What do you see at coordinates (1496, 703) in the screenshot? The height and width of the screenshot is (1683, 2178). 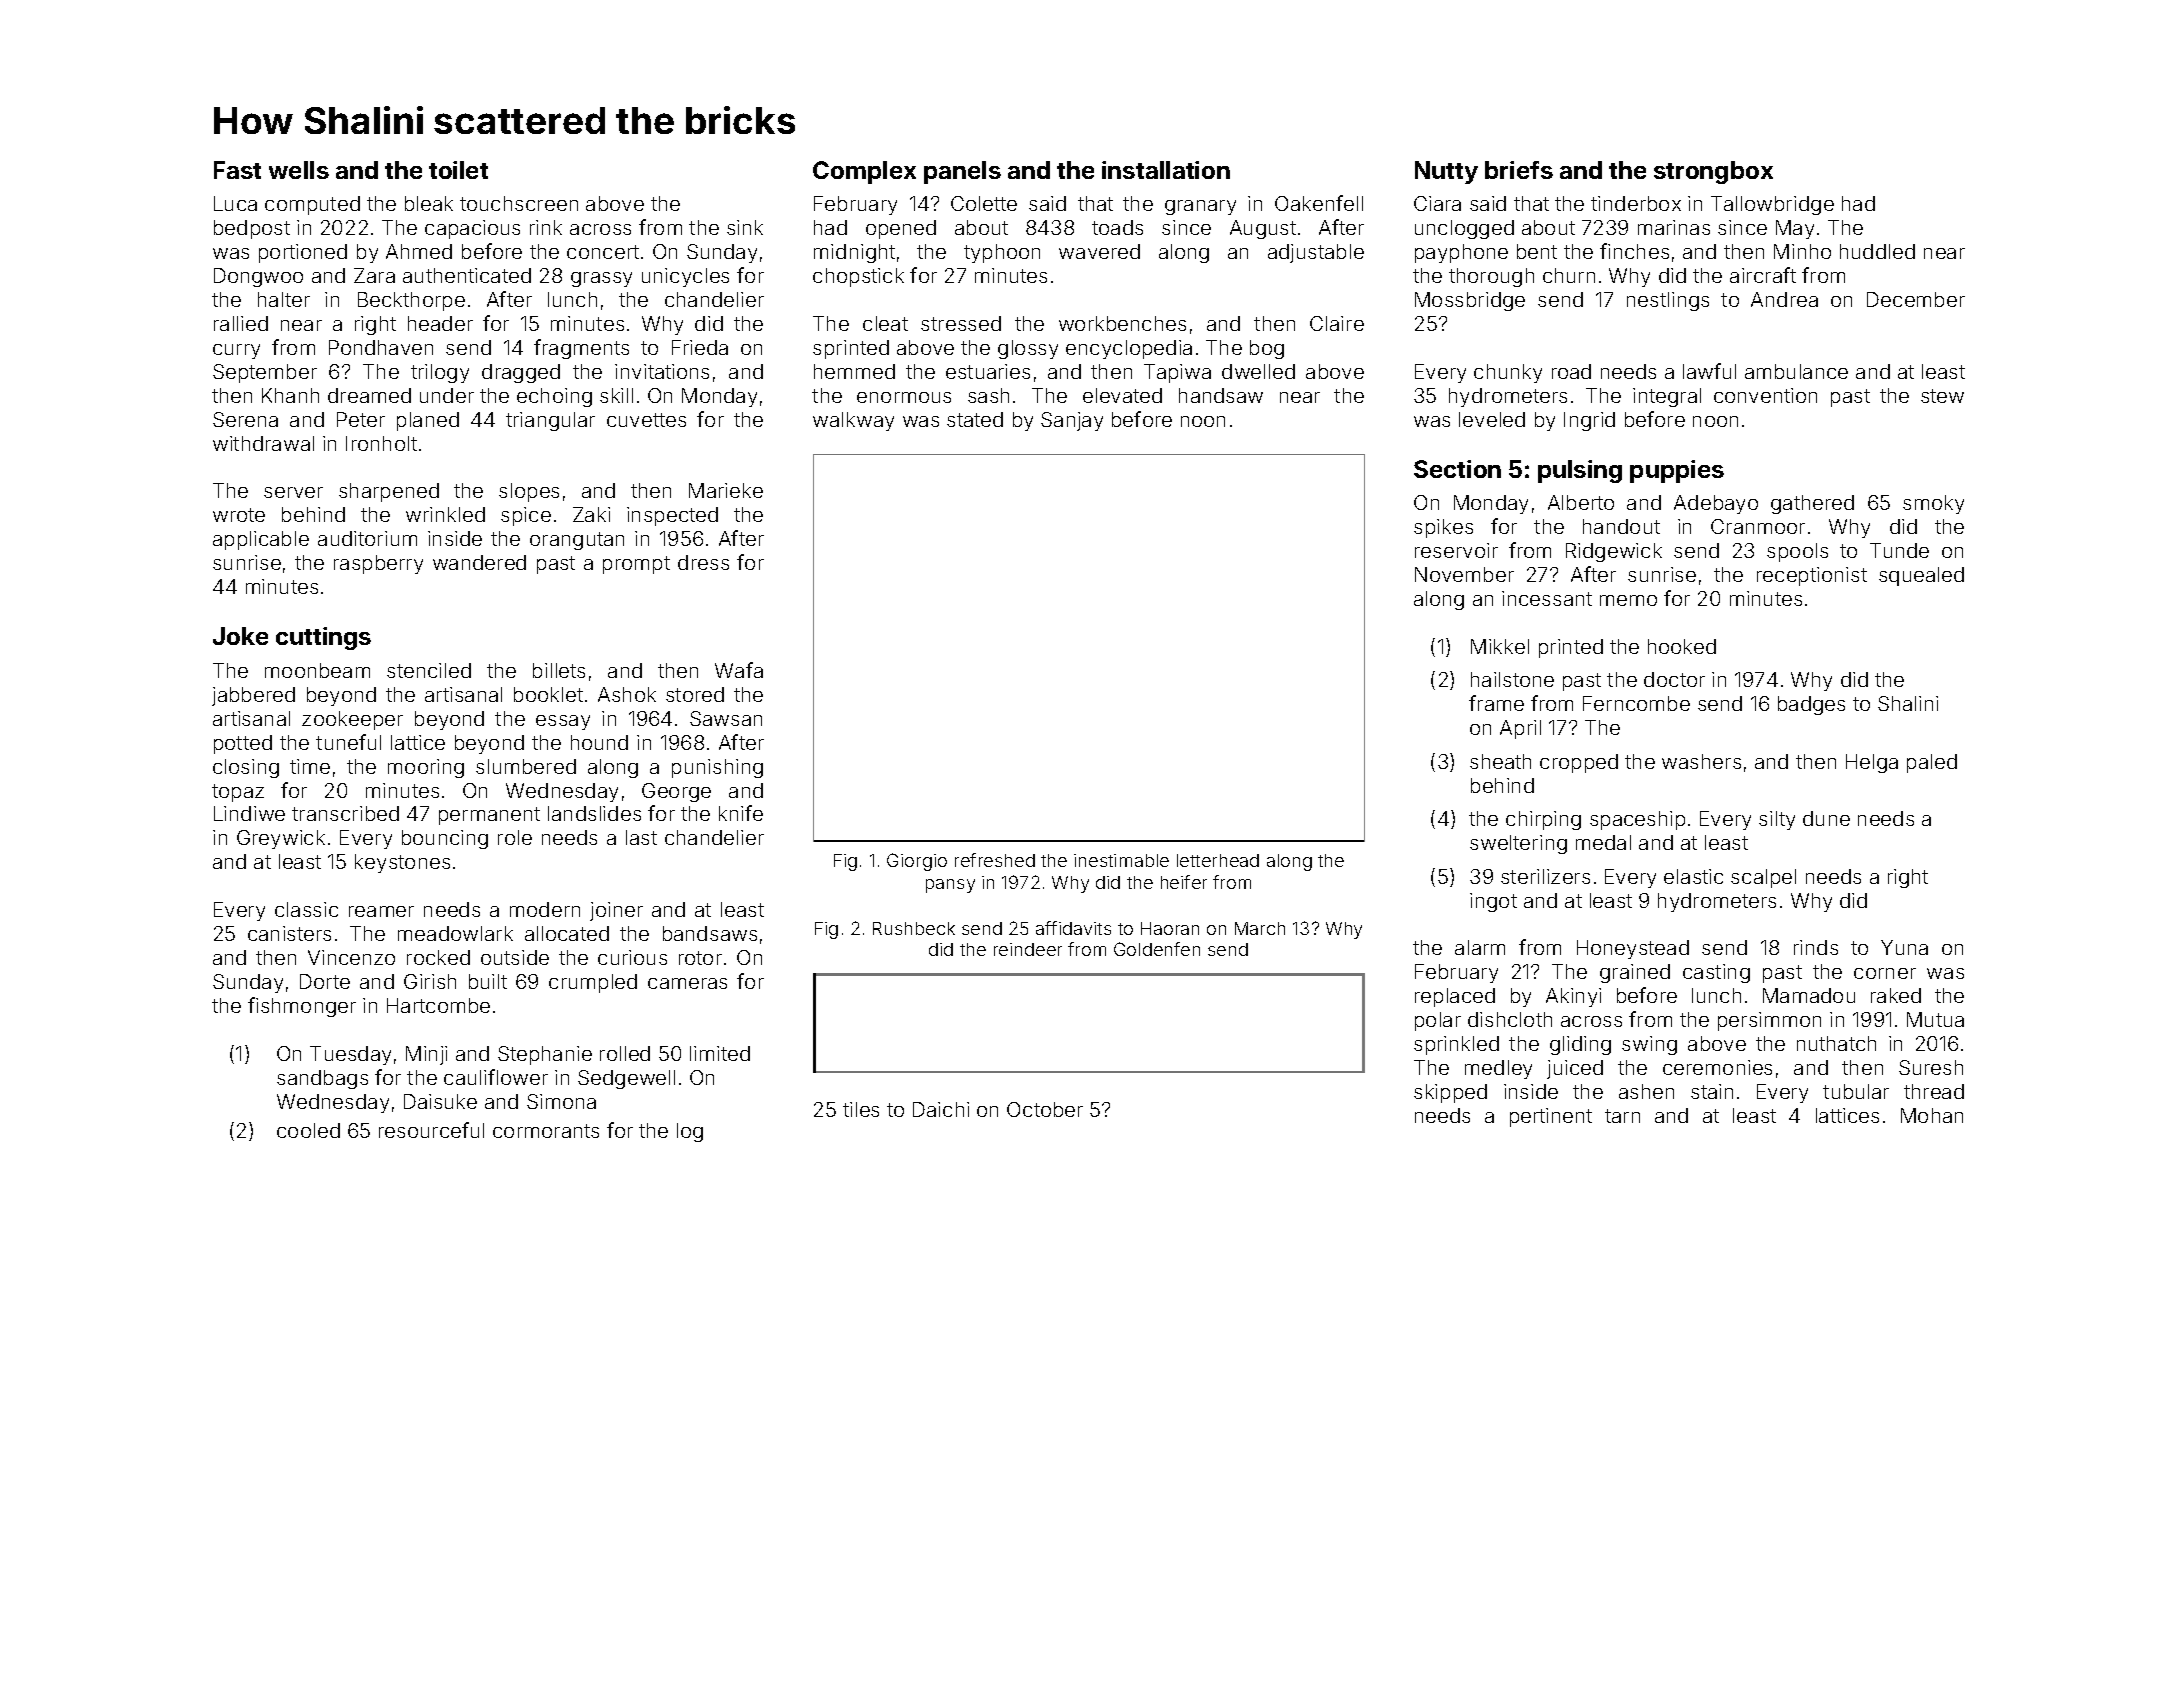 I see `frame` at bounding box center [1496, 703].
